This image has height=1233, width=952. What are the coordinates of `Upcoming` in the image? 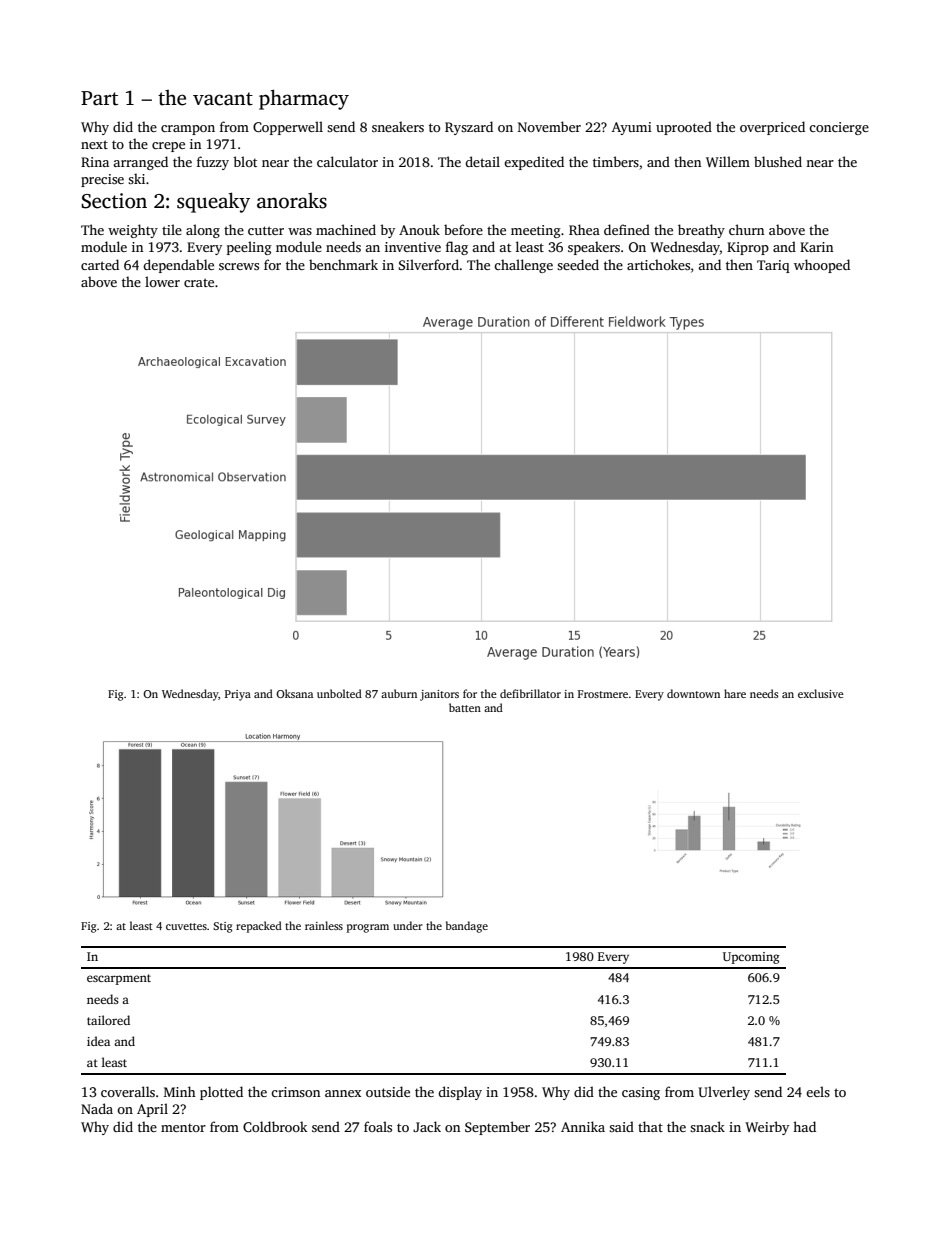 It's located at (751, 958).
